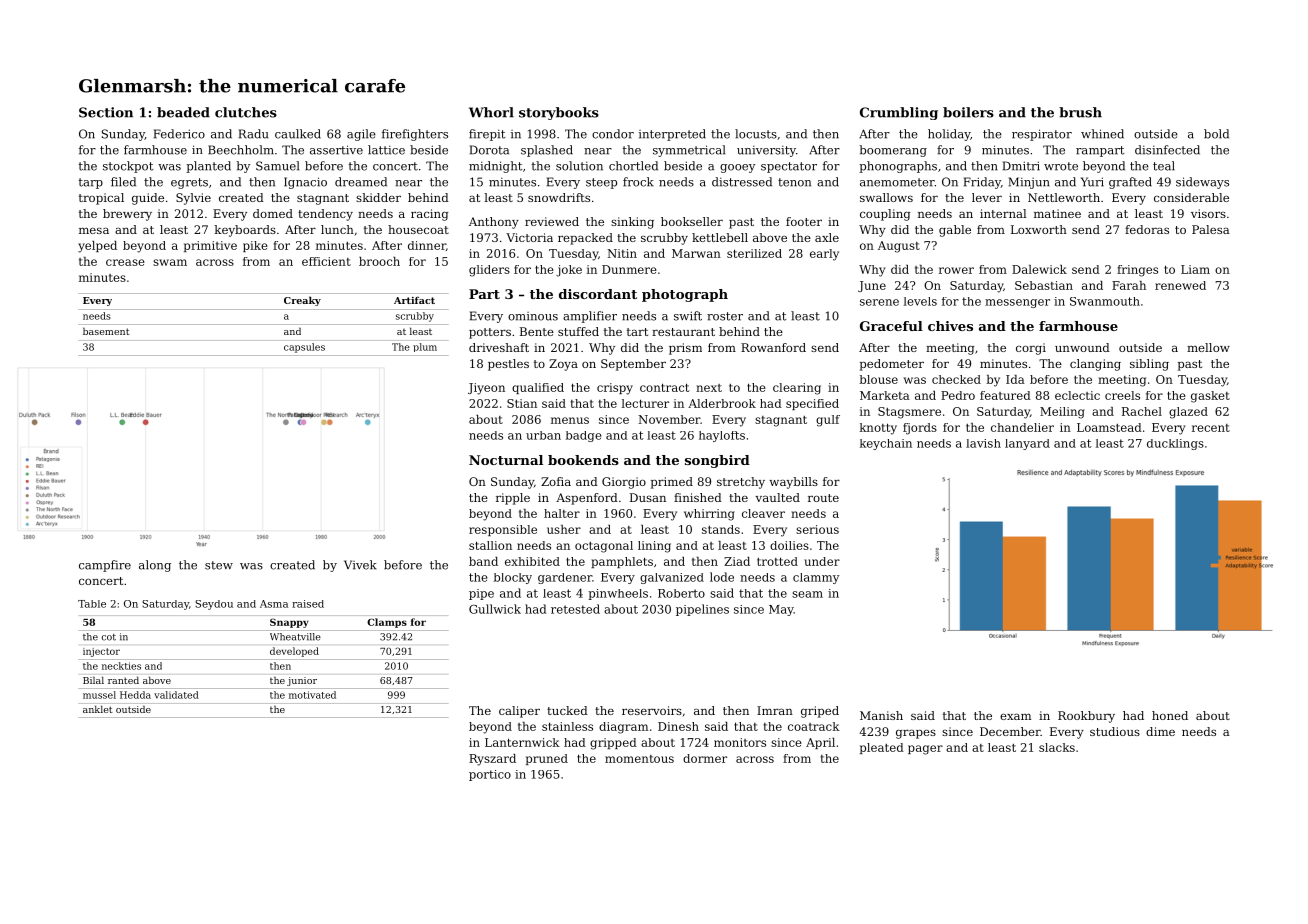 The width and height of the document is (1308, 924). Describe the element at coordinates (486, 389) in the document. I see `Jiyeon` at that location.
